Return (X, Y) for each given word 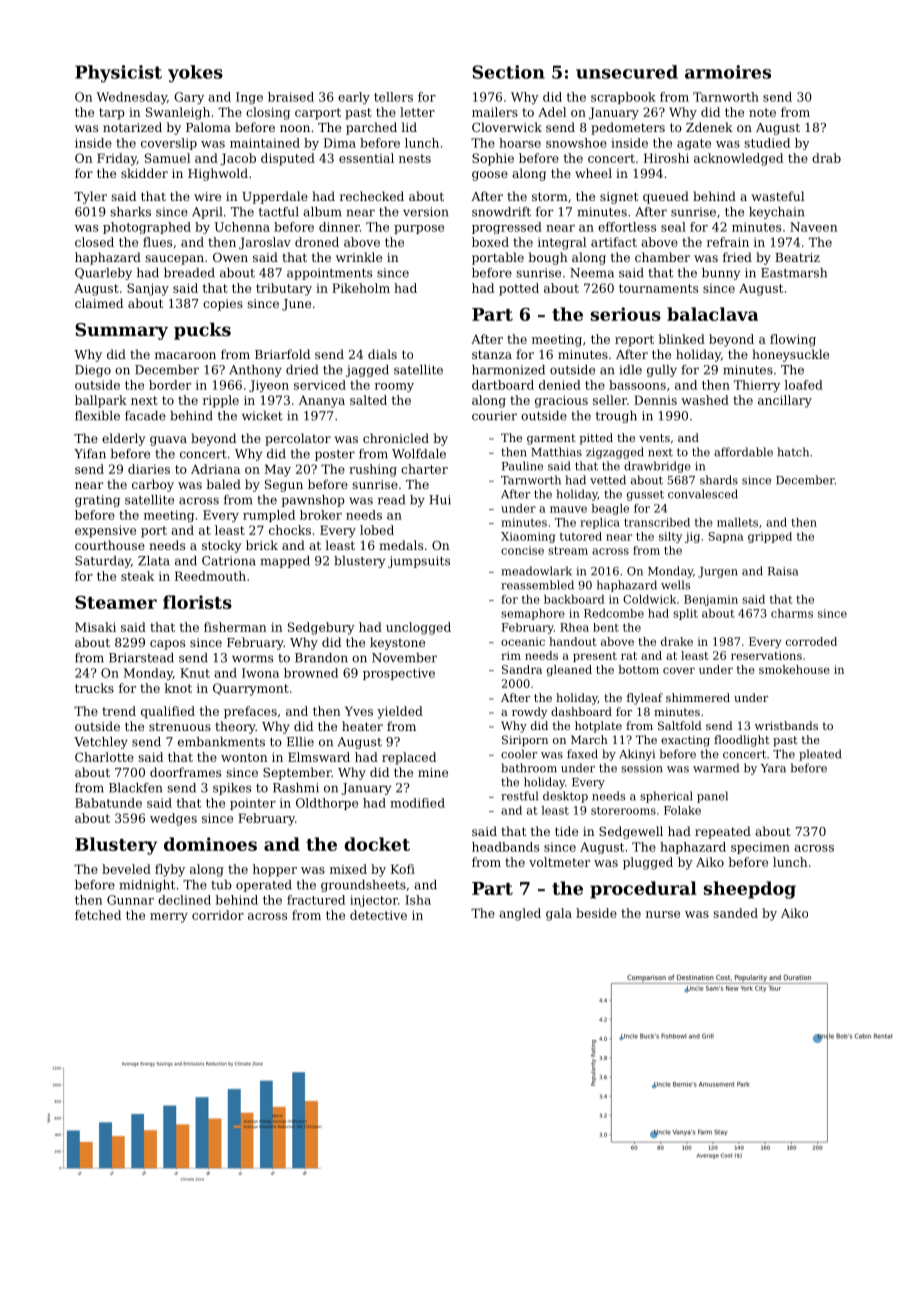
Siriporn (525, 741)
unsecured (627, 72)
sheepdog (750, 890)
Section (508, 72)
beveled (126, 869)
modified (417, 803)
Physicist (118, 74)
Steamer (116, 602)
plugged (648, 863)
